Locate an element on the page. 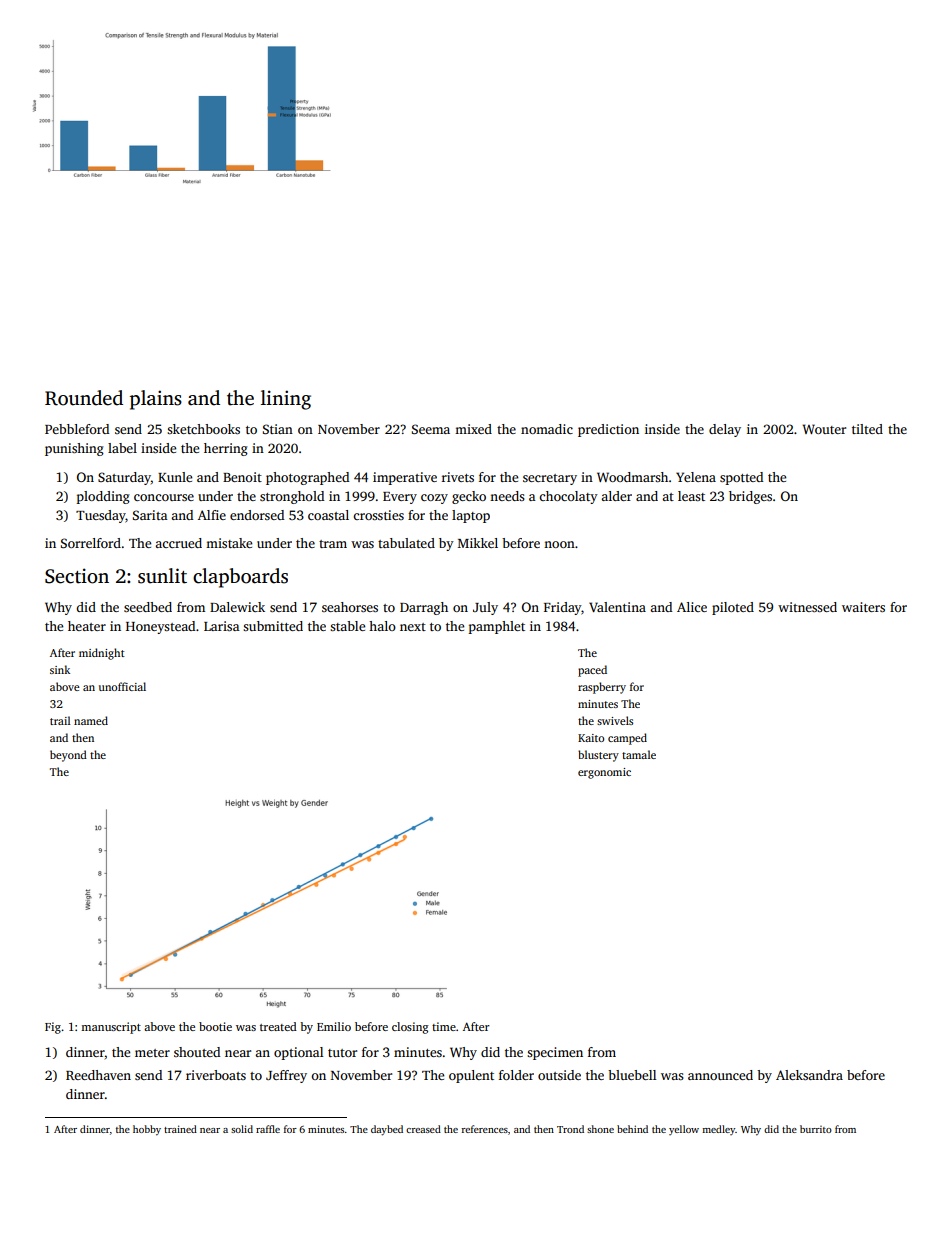 The height and width of the page is (1233, 952). blustery is located at coordinates (598, 756).
